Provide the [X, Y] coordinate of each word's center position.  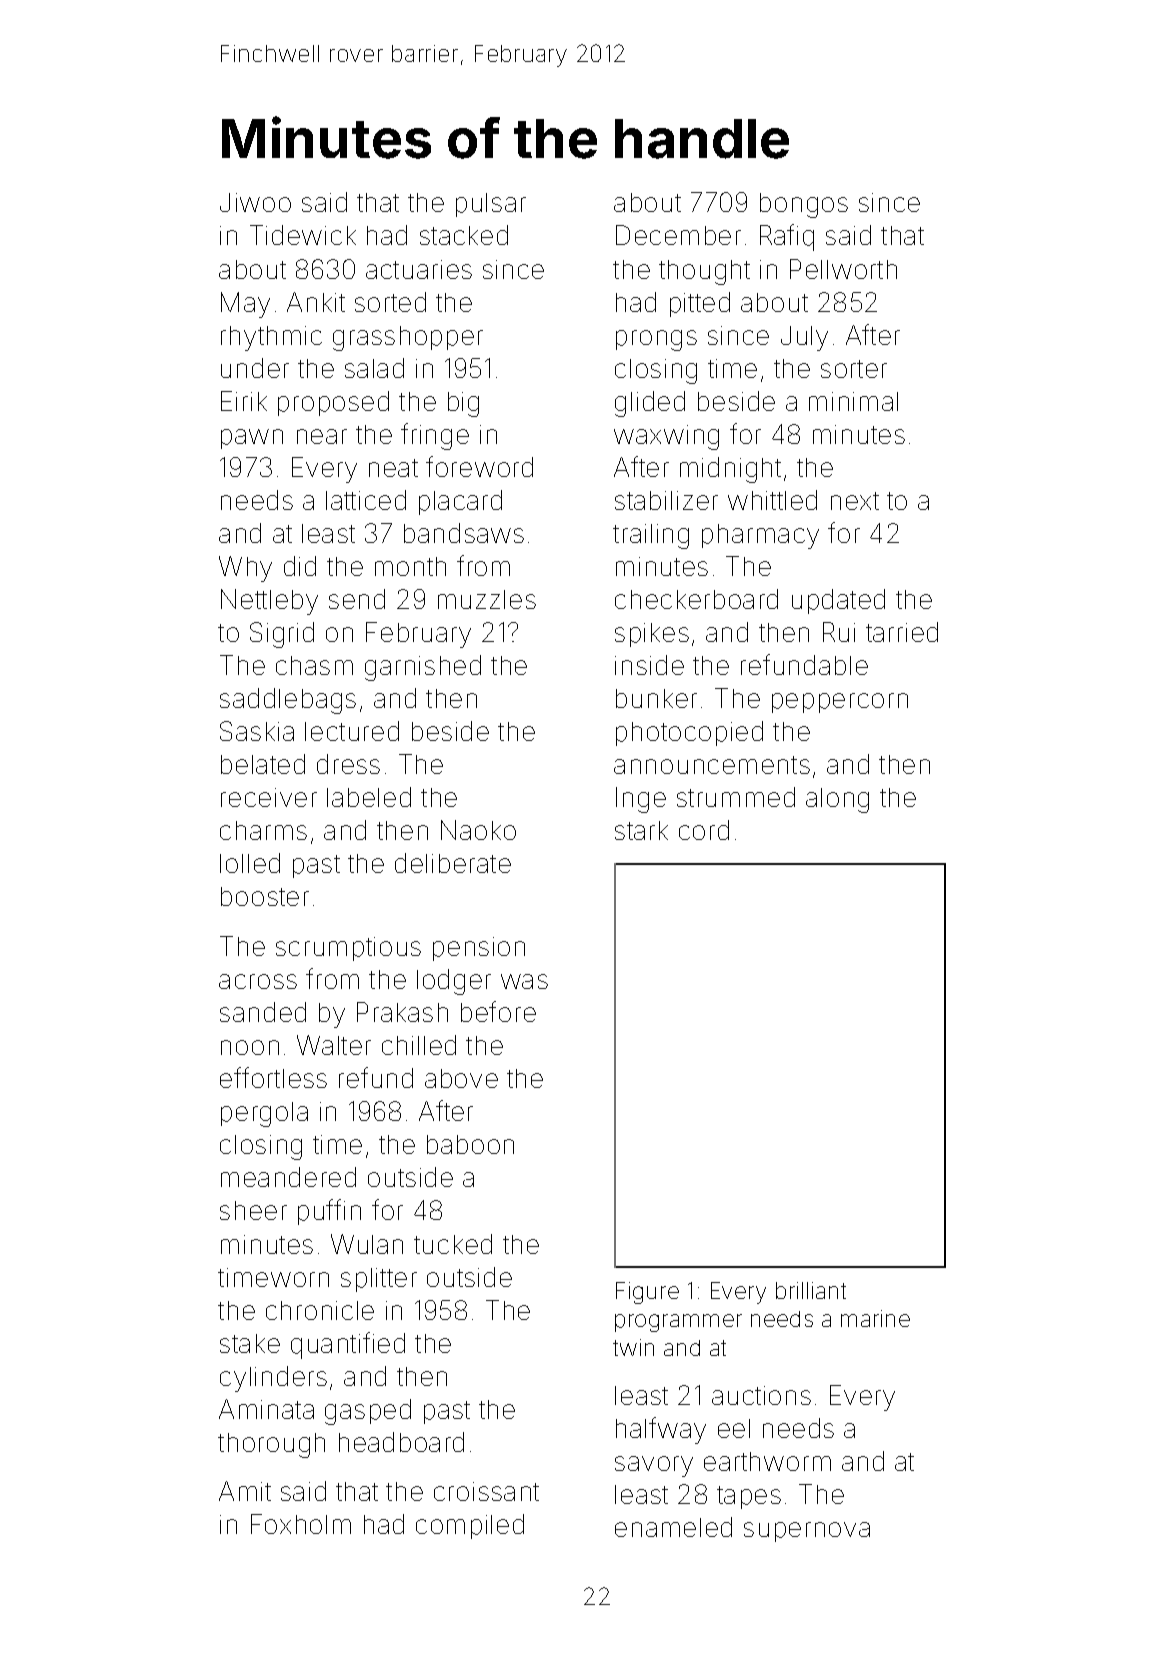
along [837, 800]
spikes [652, 635]
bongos [804, 205]
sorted [390, 302]
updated [838, 601]
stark [641, 830]
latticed [366, 500]
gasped [368, 1412]
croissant [486, 1491]
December [678, 235]
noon [250, 1047]
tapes [749, 1497]
